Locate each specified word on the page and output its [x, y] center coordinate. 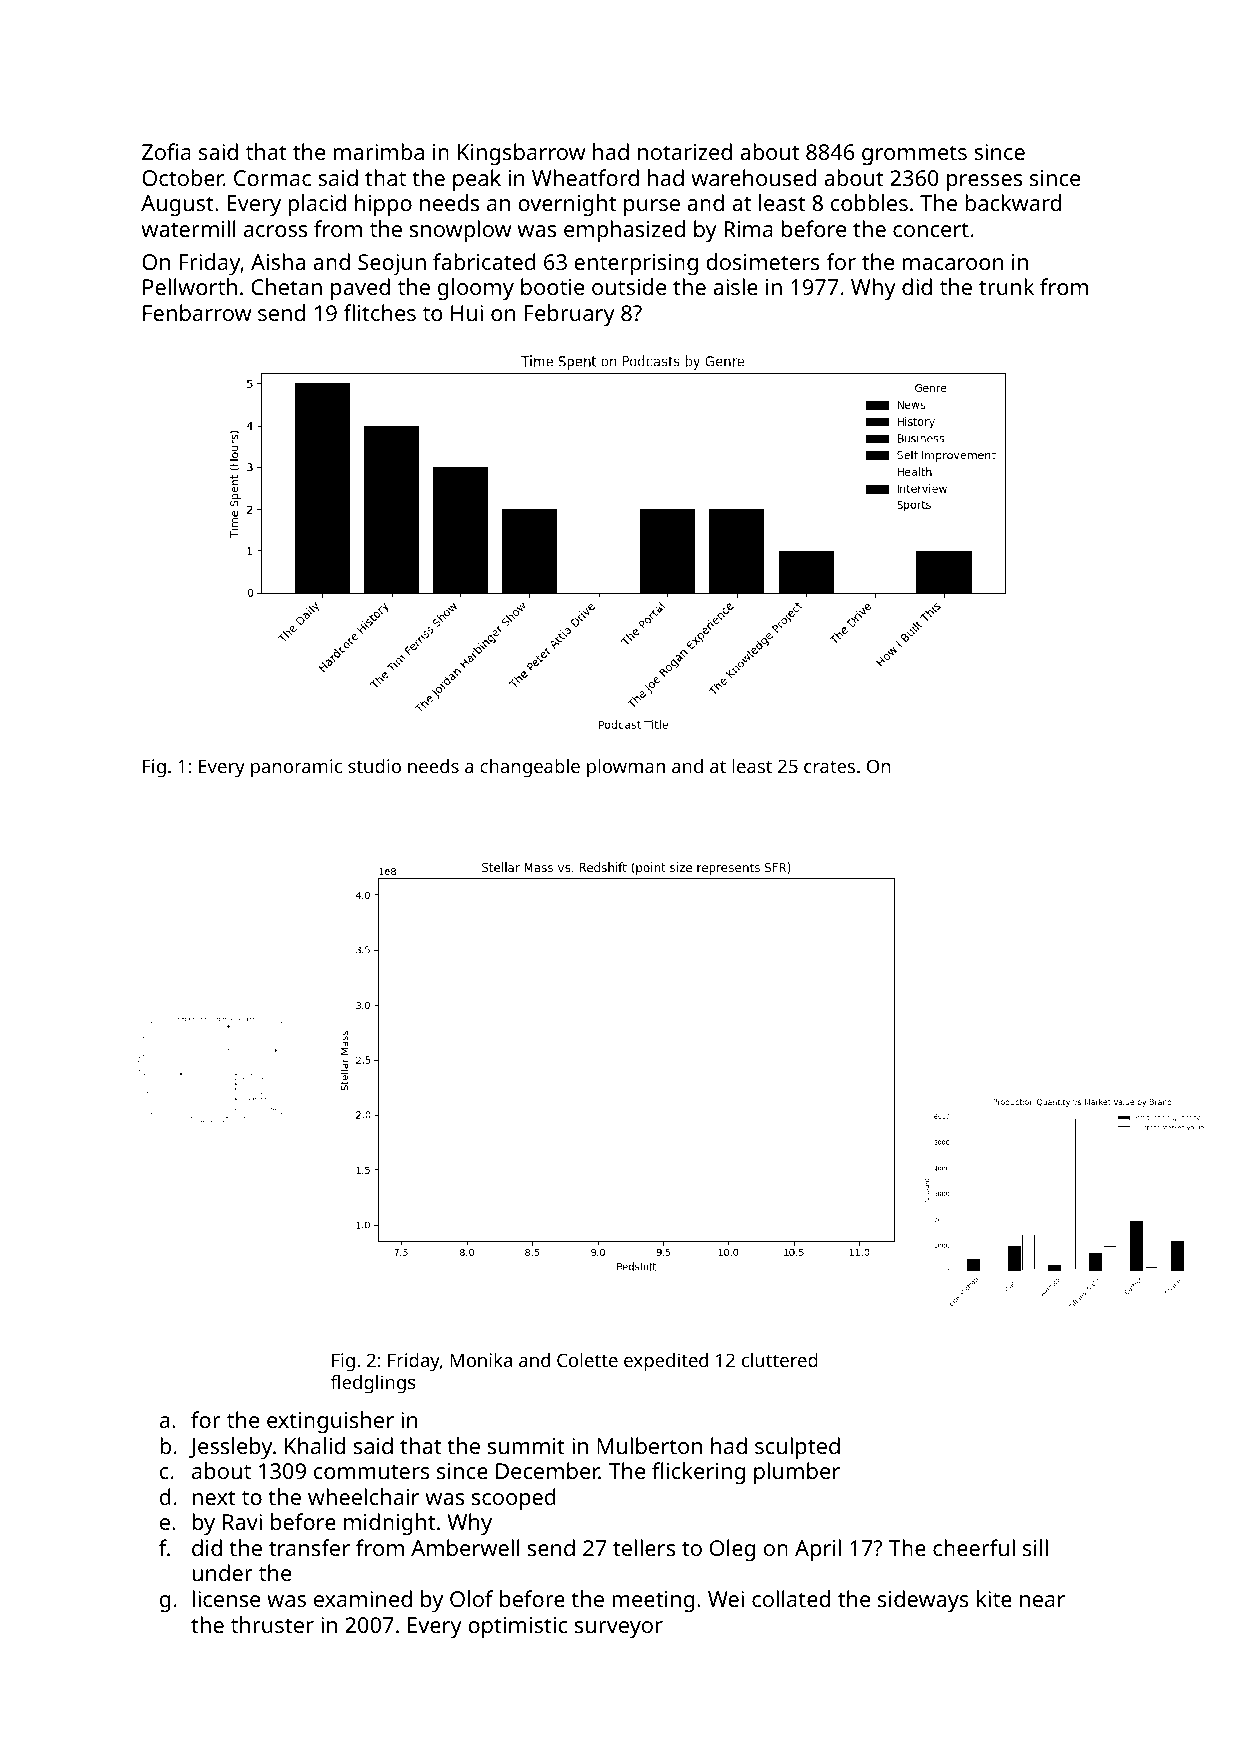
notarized [685, 151]
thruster [272, 1624]
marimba [379, 151]
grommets [914, 155]
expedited [666, 1362]
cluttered [780, 1360]
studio [374, 766]
